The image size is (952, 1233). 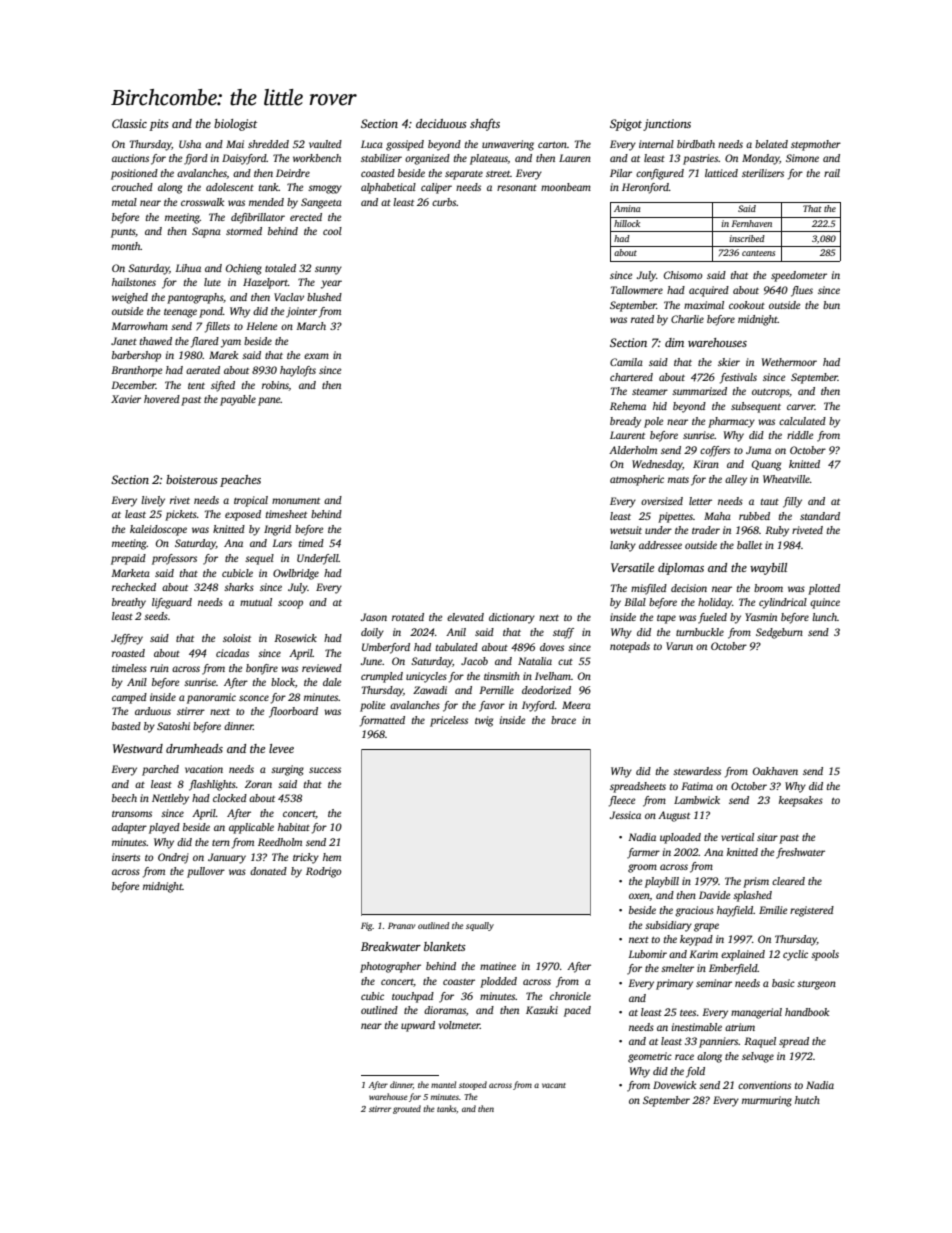 What do you see at coordinates (230, 798) in the page?
I see `clocked` at bounding box center [230, 798].
